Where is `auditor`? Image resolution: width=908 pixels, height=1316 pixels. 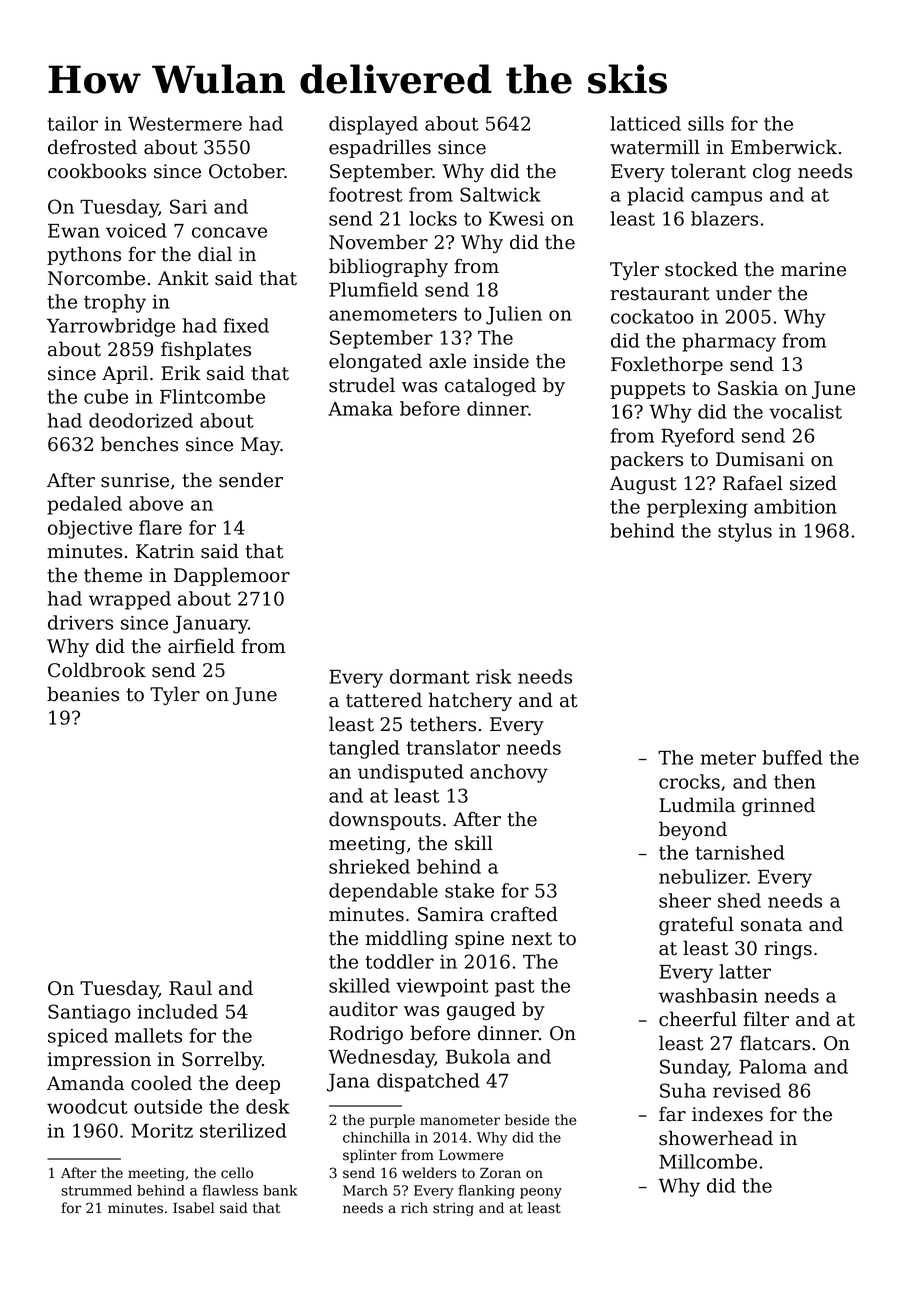
auditor is located at coordinates (363, 1009).
